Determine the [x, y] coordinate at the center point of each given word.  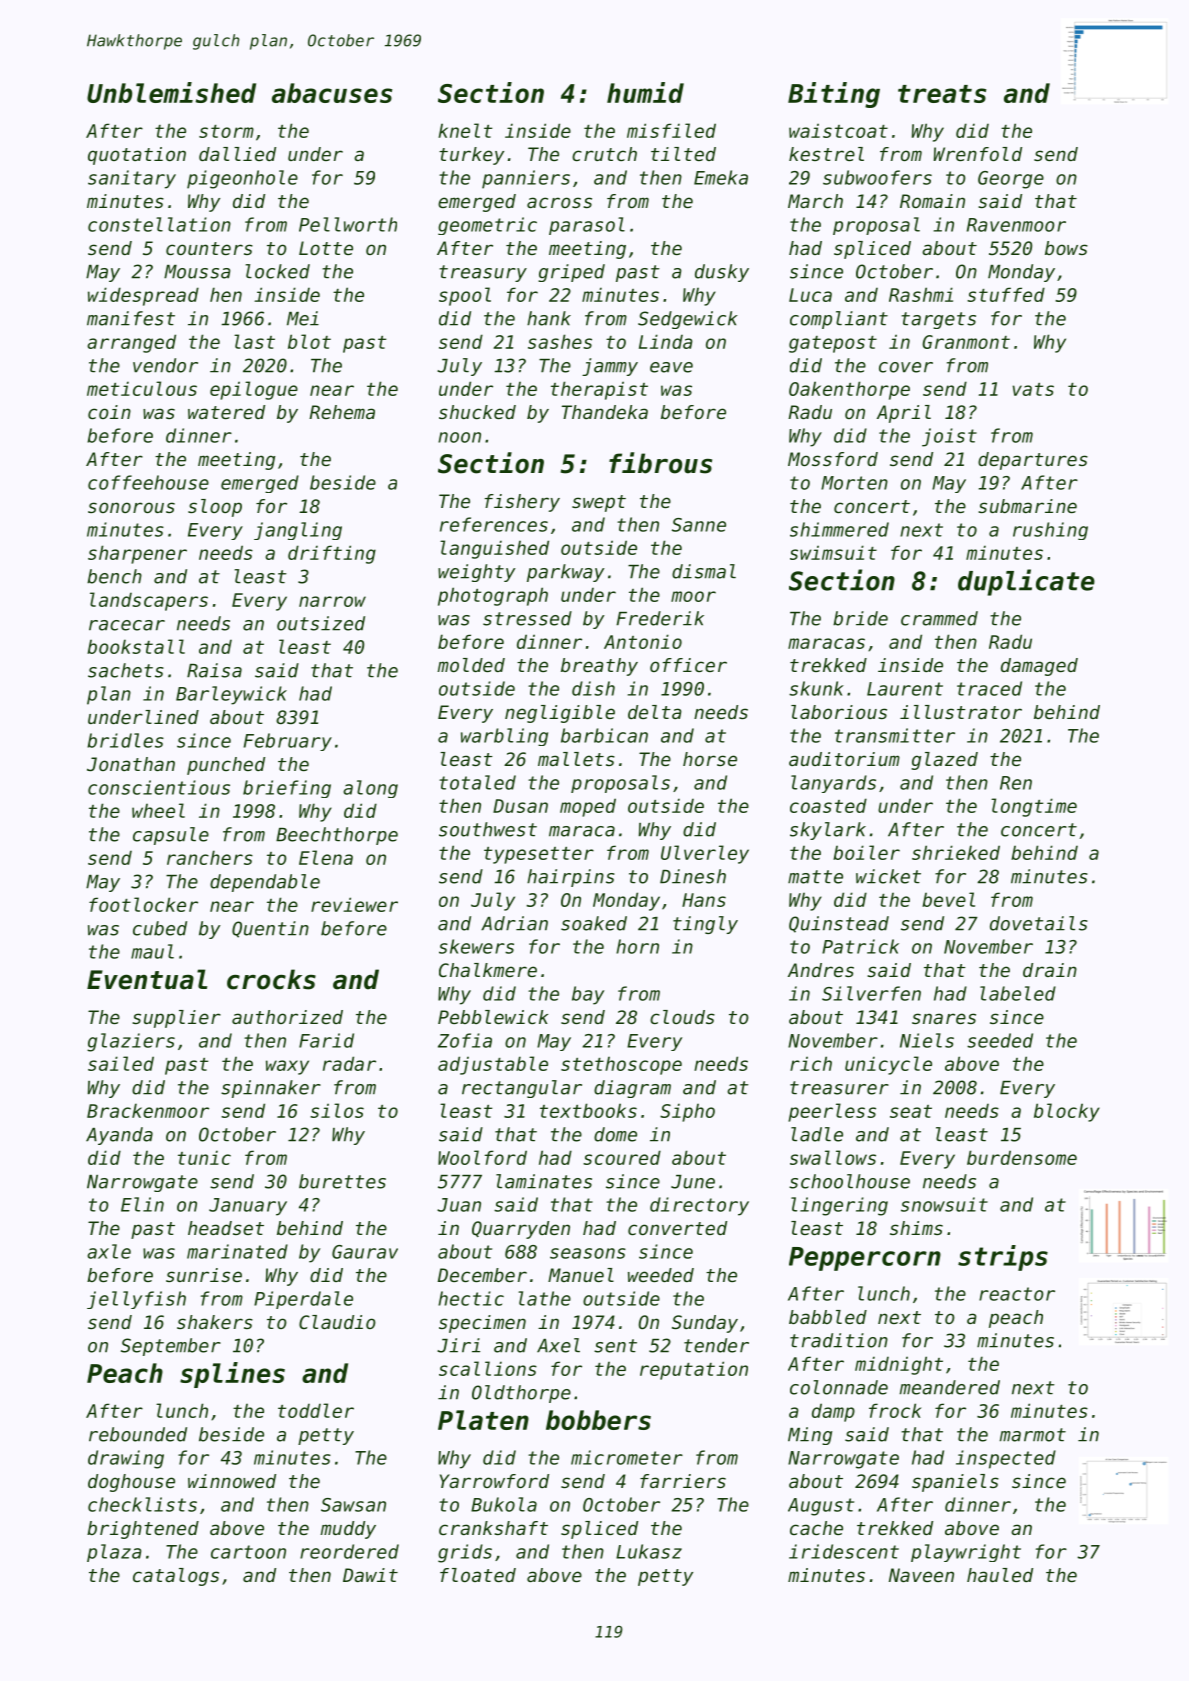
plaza [114, 1553]
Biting [834, 95]
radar [349, 1063]
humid [645, 92]
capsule [171, 836]
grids [465, 1553]
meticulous [142, 388]
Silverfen [871, 993]
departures [1033, 461]
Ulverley [705, 854]
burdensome [1022, 1157]
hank [549, 318]
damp [833, 1412]
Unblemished [171, 92]
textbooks [588, 1110]
